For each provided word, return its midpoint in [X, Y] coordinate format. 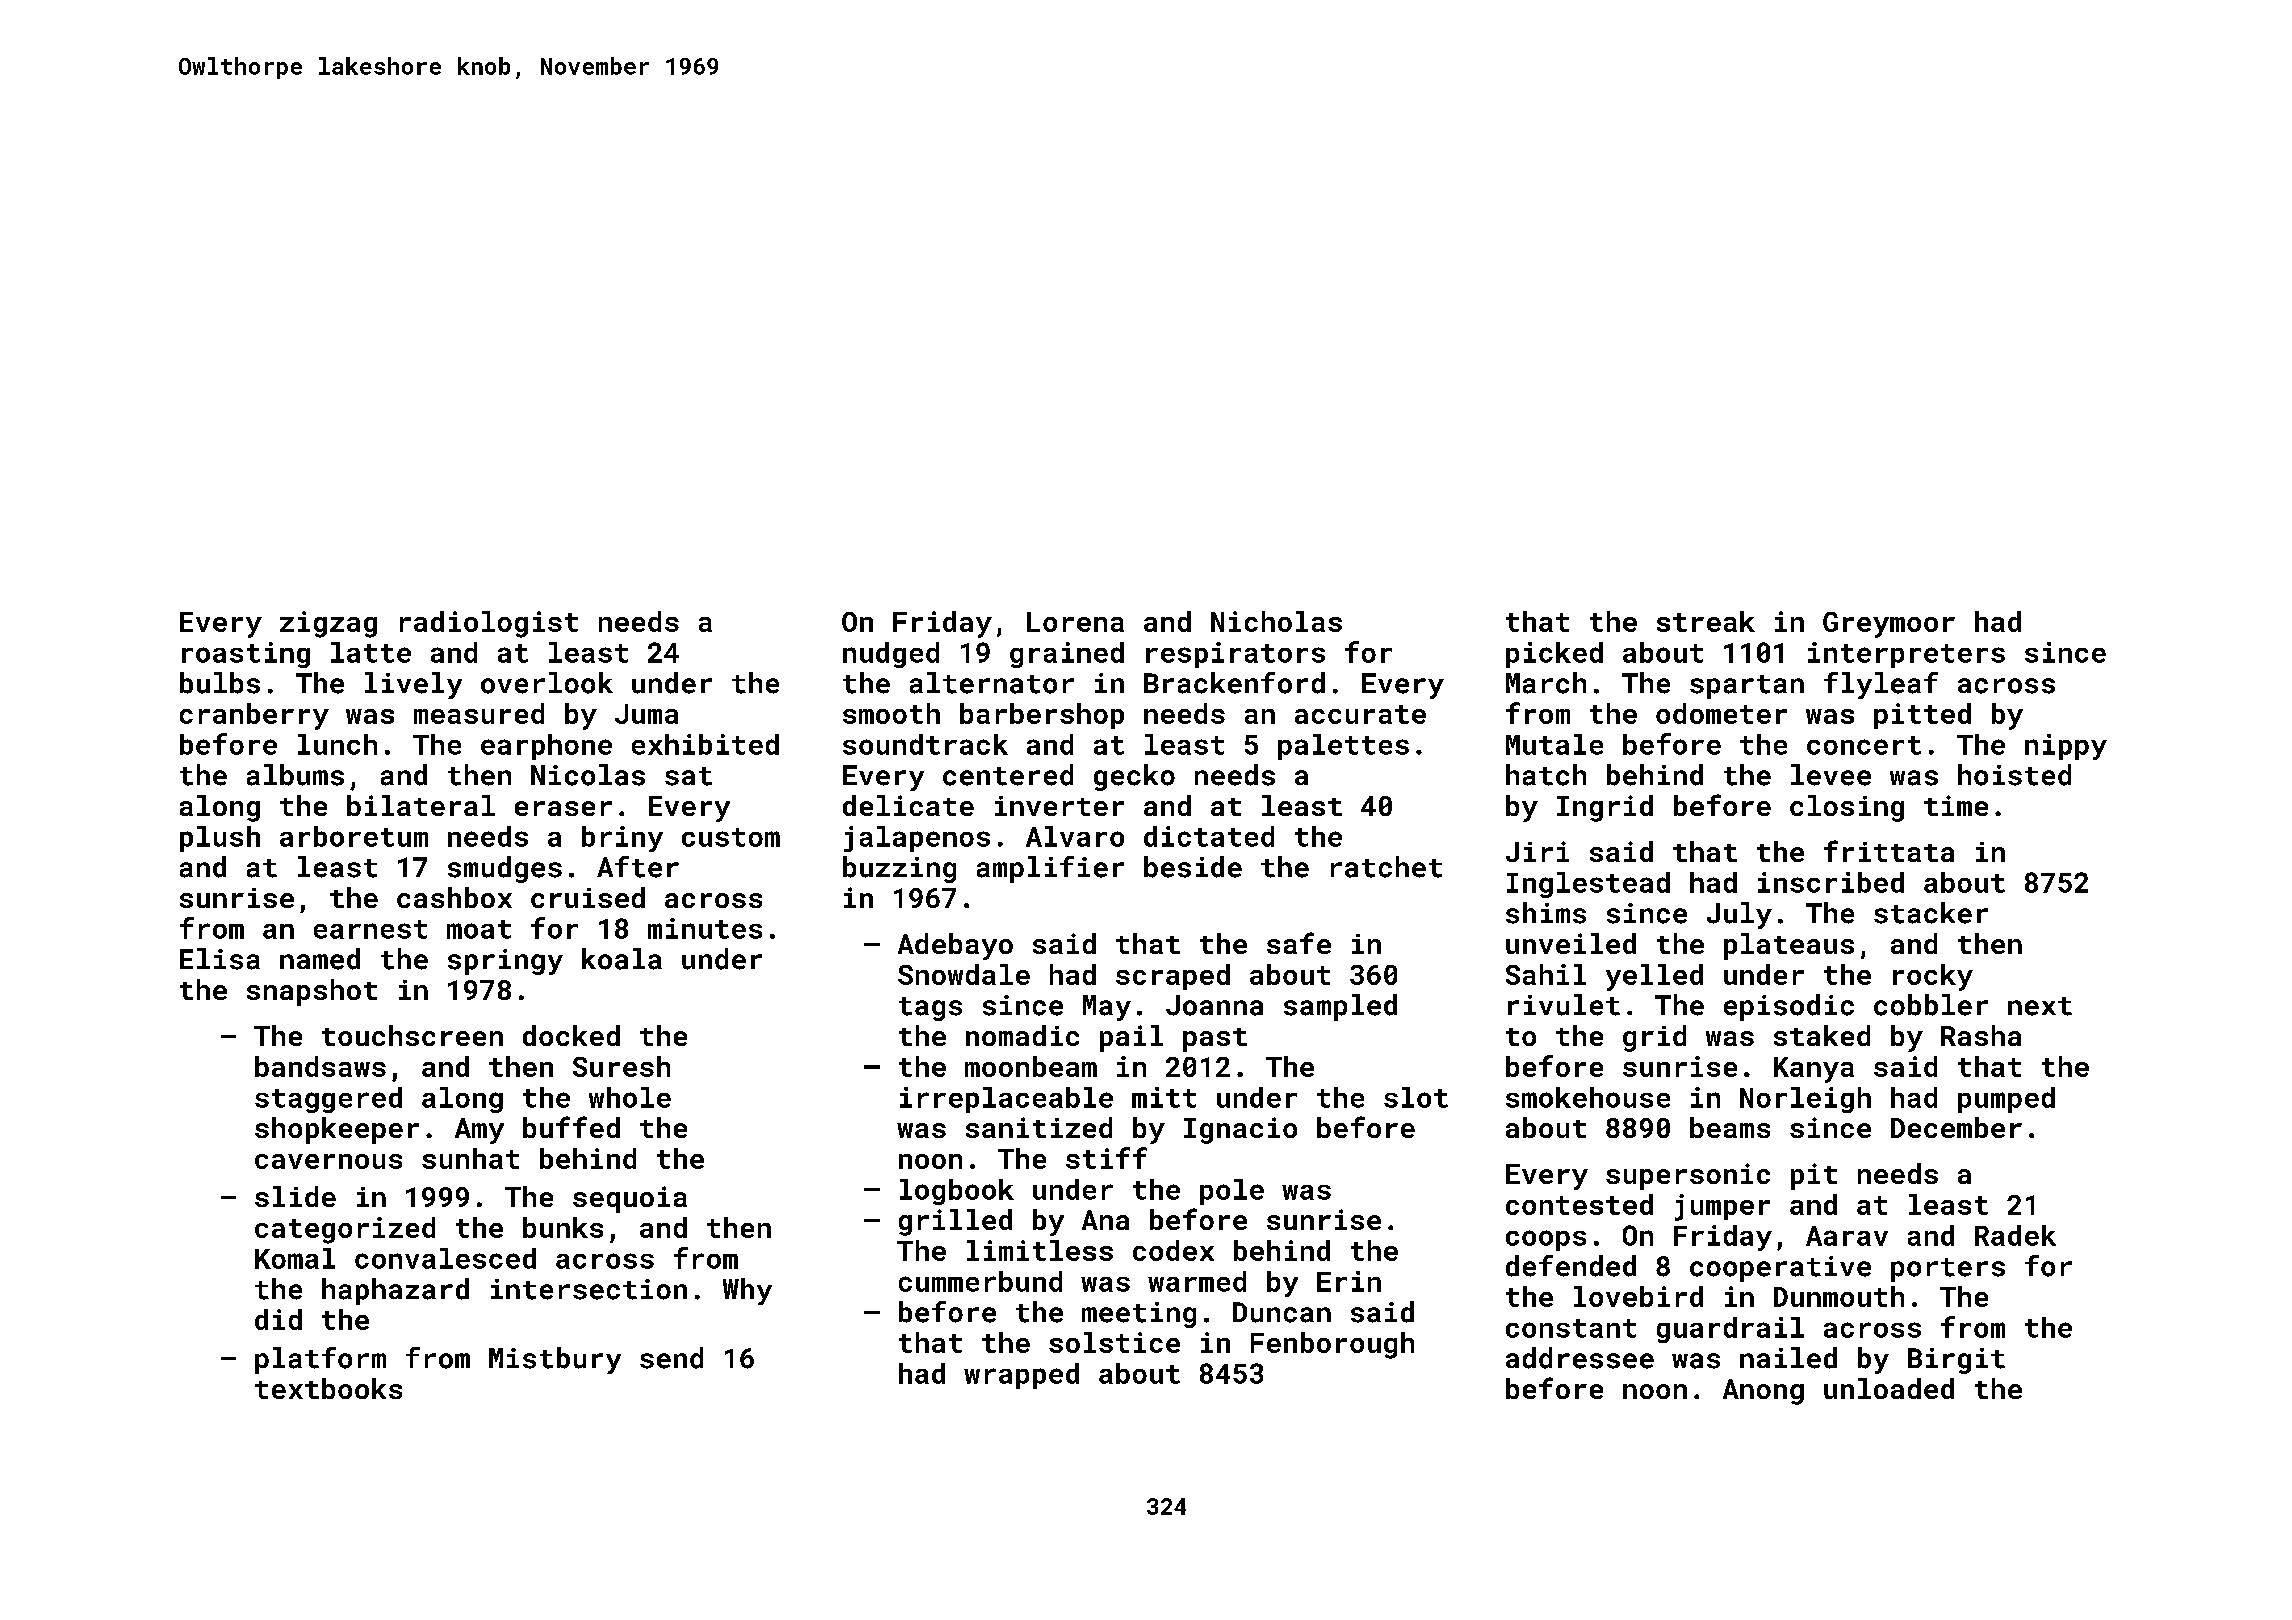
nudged [891, 655]
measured [479, 713]
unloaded [1889, 1388]
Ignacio [1240, 1130]
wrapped [1021, 1376]
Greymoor [1889, 625]
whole [630, 1097]
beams [1730, 1127]
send [671, 1358]
